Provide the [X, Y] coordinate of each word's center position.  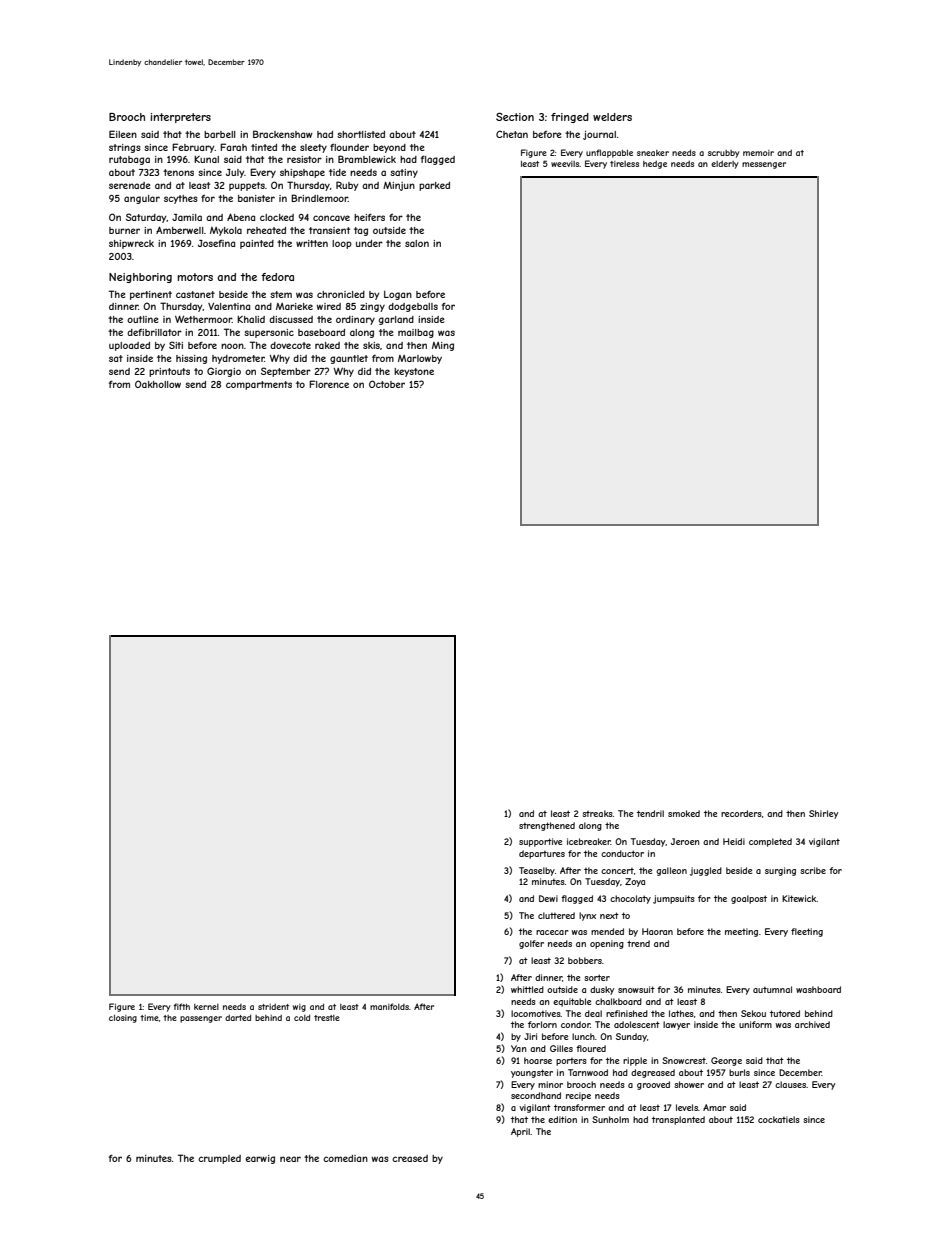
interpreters [181, 118]
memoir [758, 153]
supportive [540, 842]
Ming [443, 346]
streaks [597, 813]
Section [515, 116]
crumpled [219, 1159]
